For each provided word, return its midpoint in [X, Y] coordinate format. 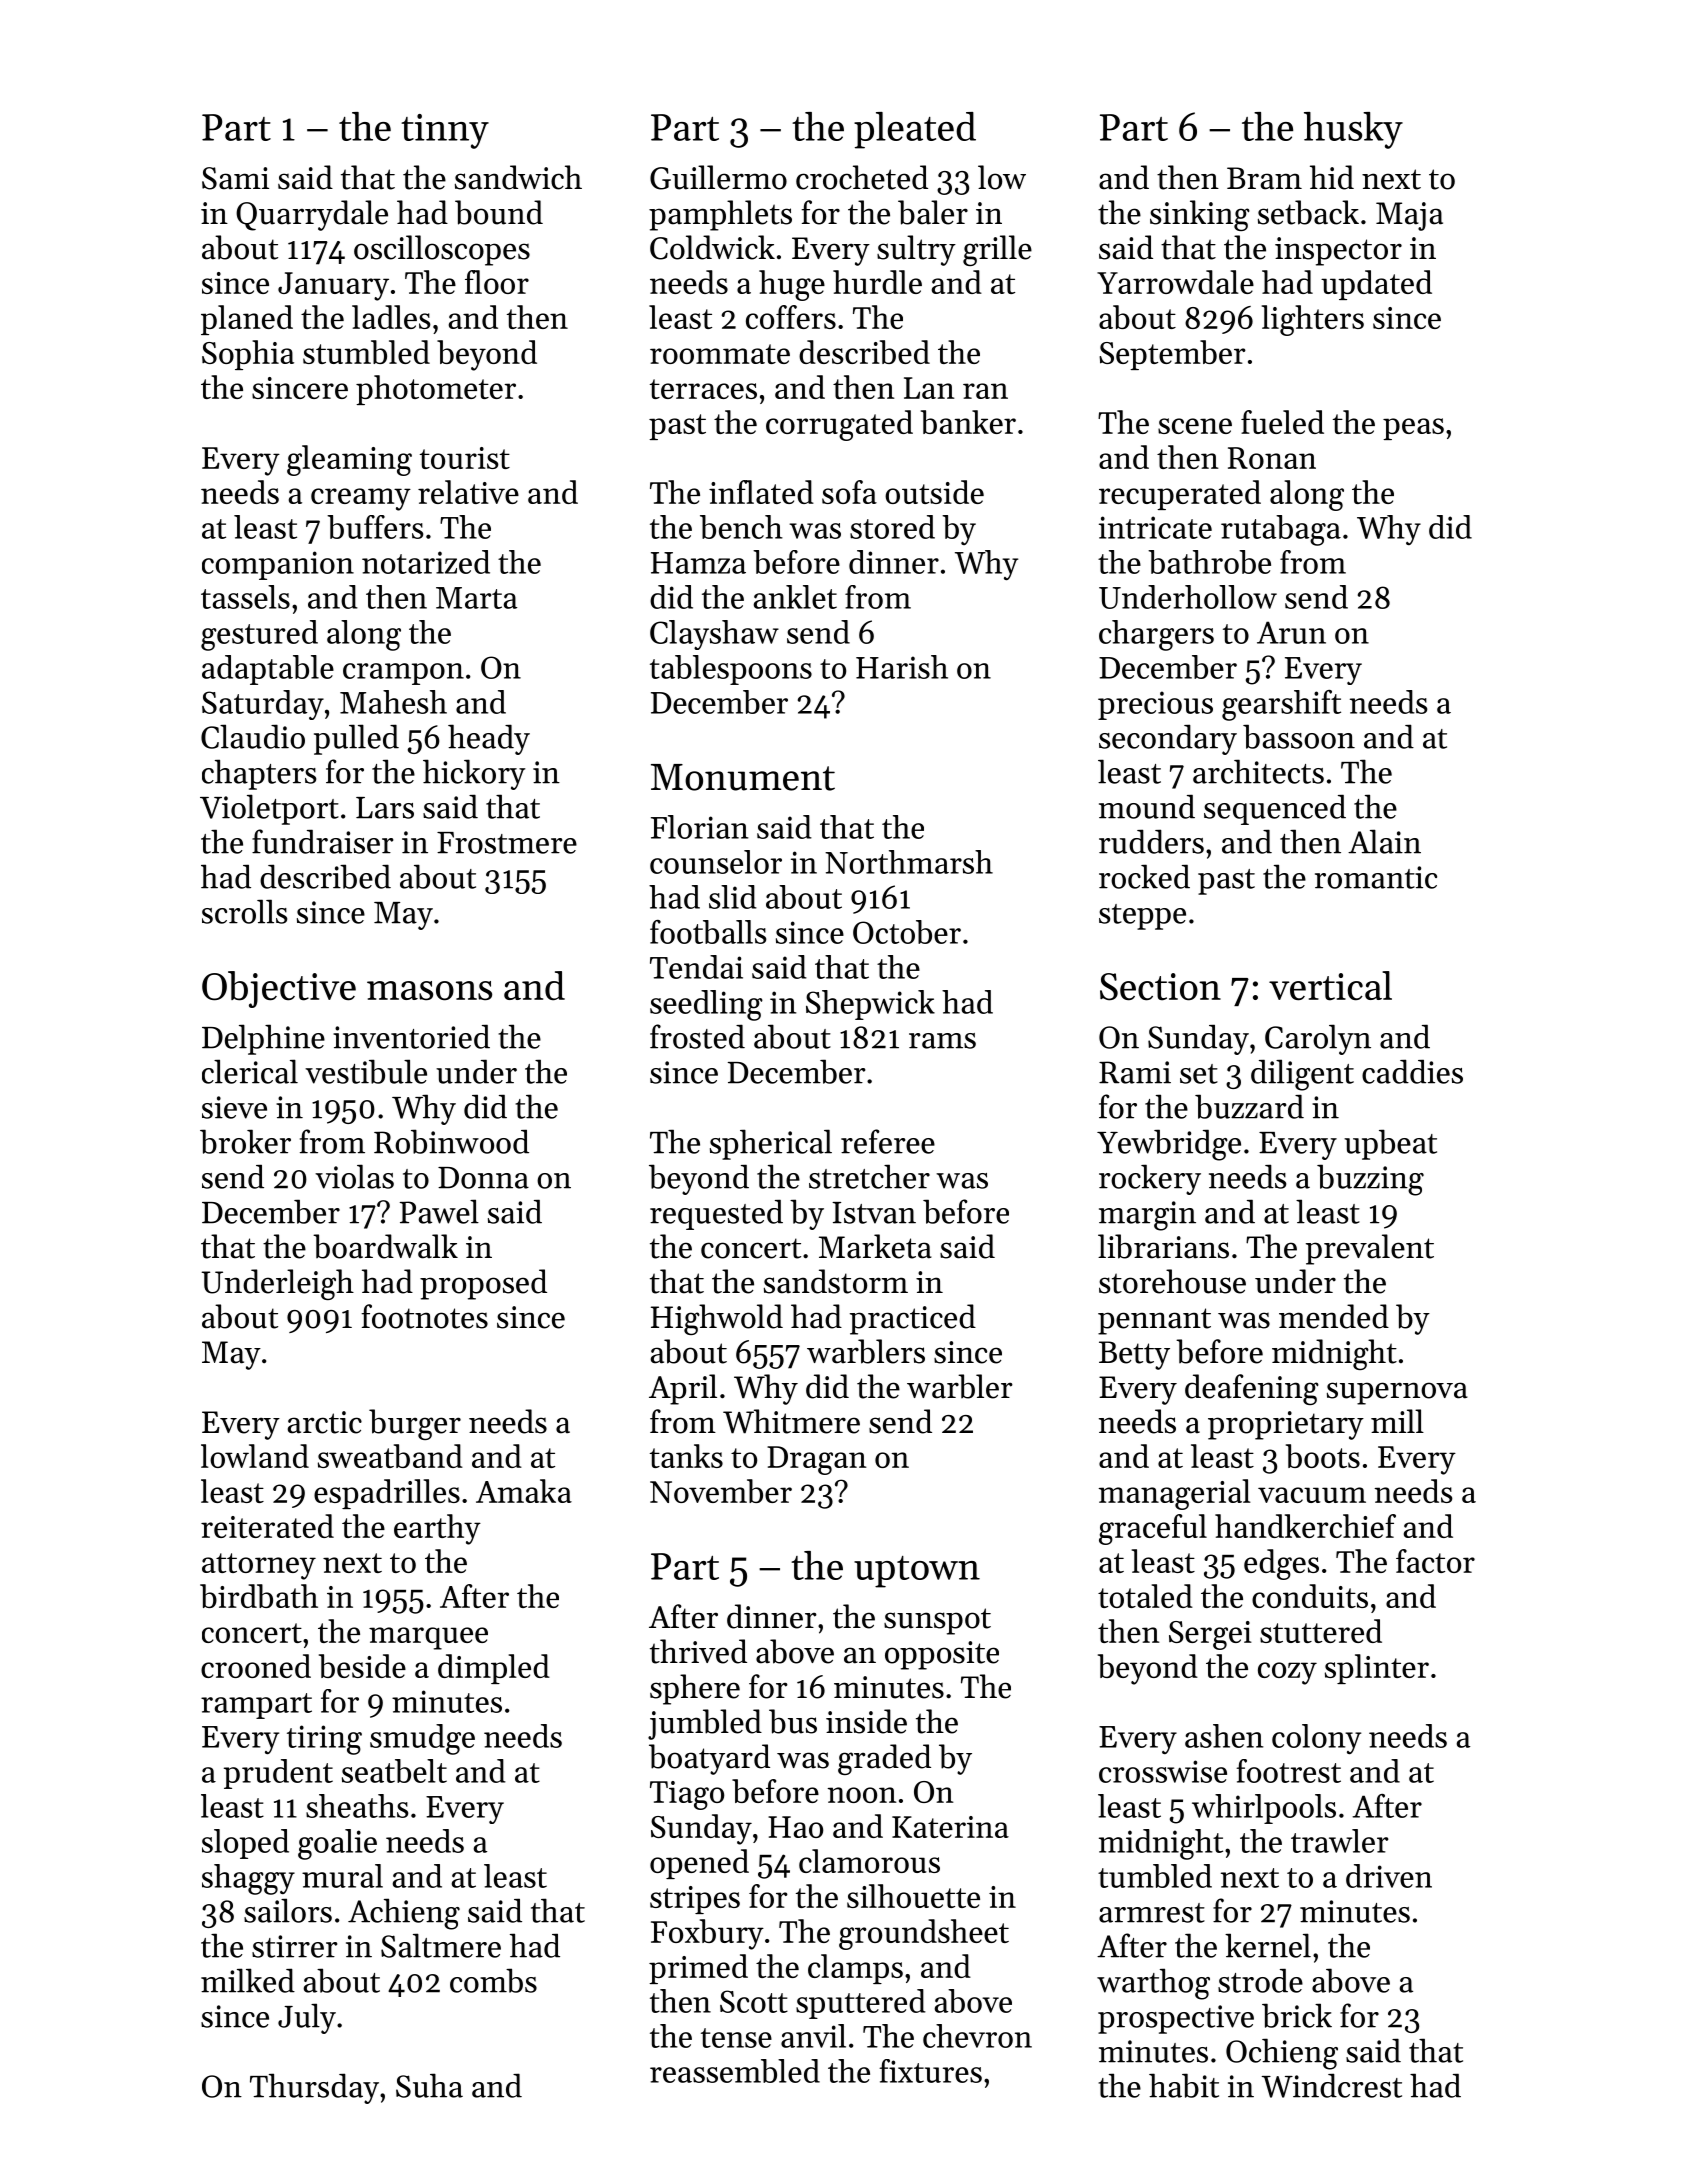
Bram [1264, 178]
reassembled [735, 2071]
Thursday [314, 2088]
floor [497, 282]
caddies [1412, 1071]
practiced [913, 1319]
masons [429, 991]
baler [933, 212]
